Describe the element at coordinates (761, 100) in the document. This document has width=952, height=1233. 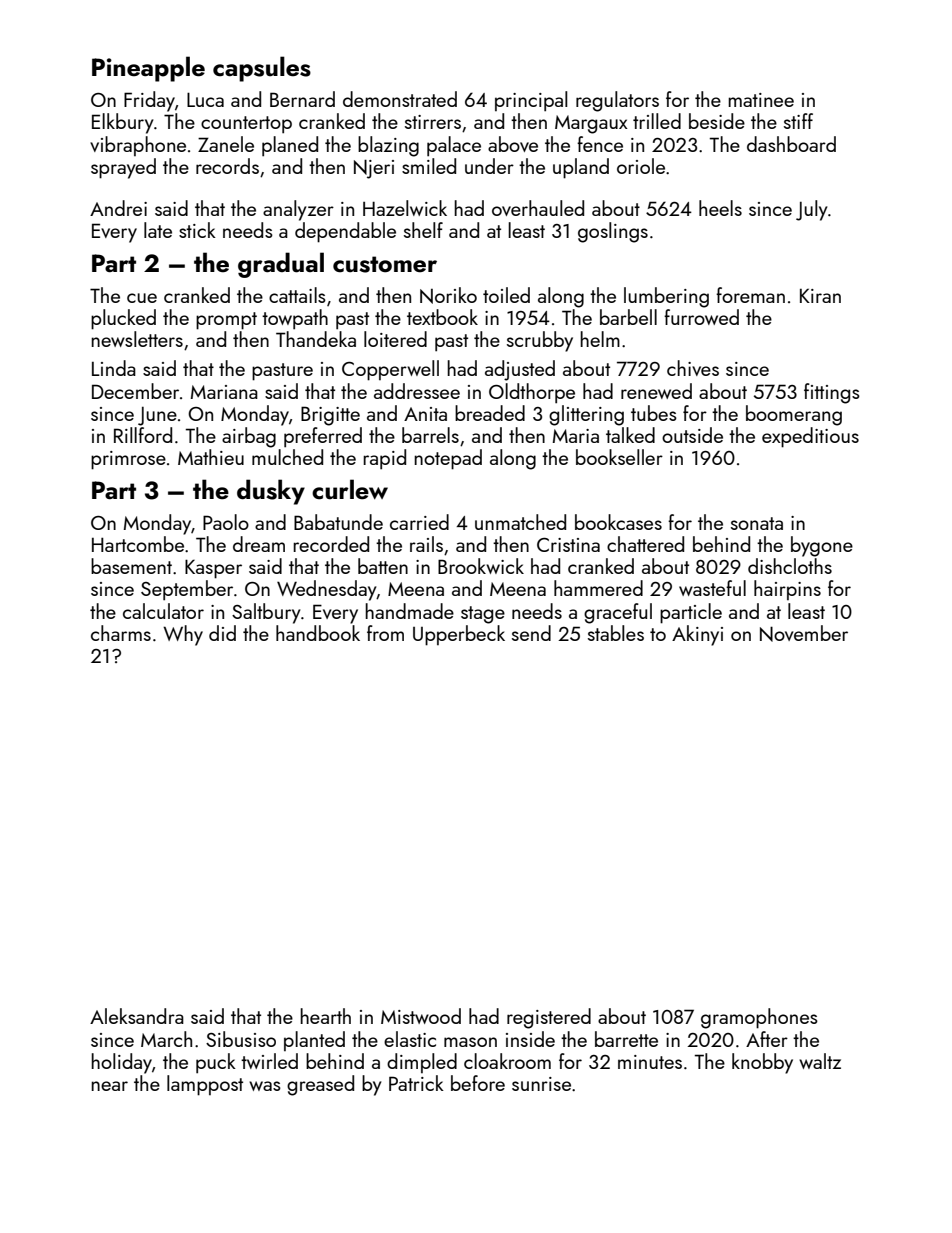
I see `matinee` at that location.
